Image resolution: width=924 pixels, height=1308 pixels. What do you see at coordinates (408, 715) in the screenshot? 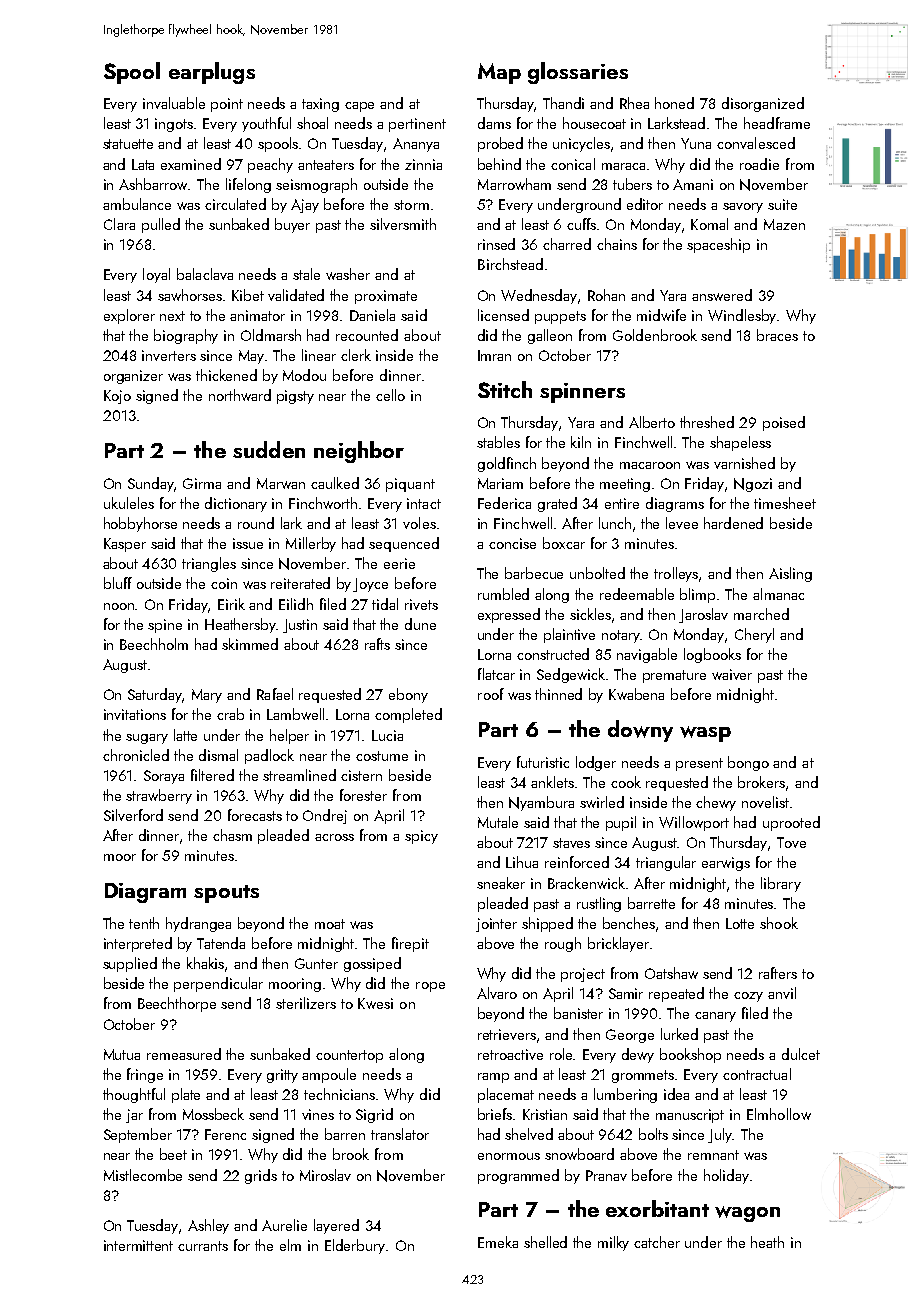
I see `completed` at bounding box center [408, 715].
